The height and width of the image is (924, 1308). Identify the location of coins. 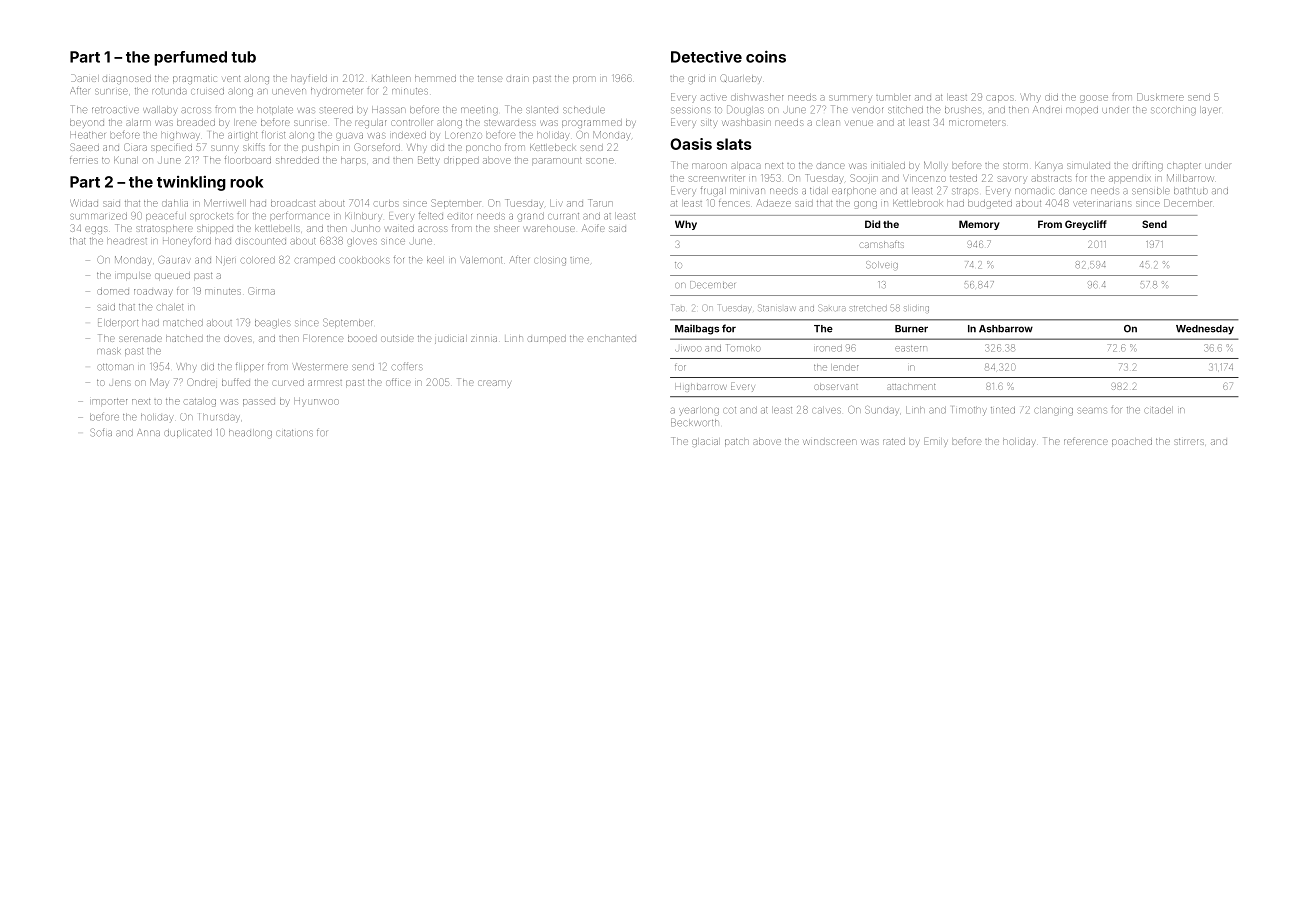
(766, 56).
